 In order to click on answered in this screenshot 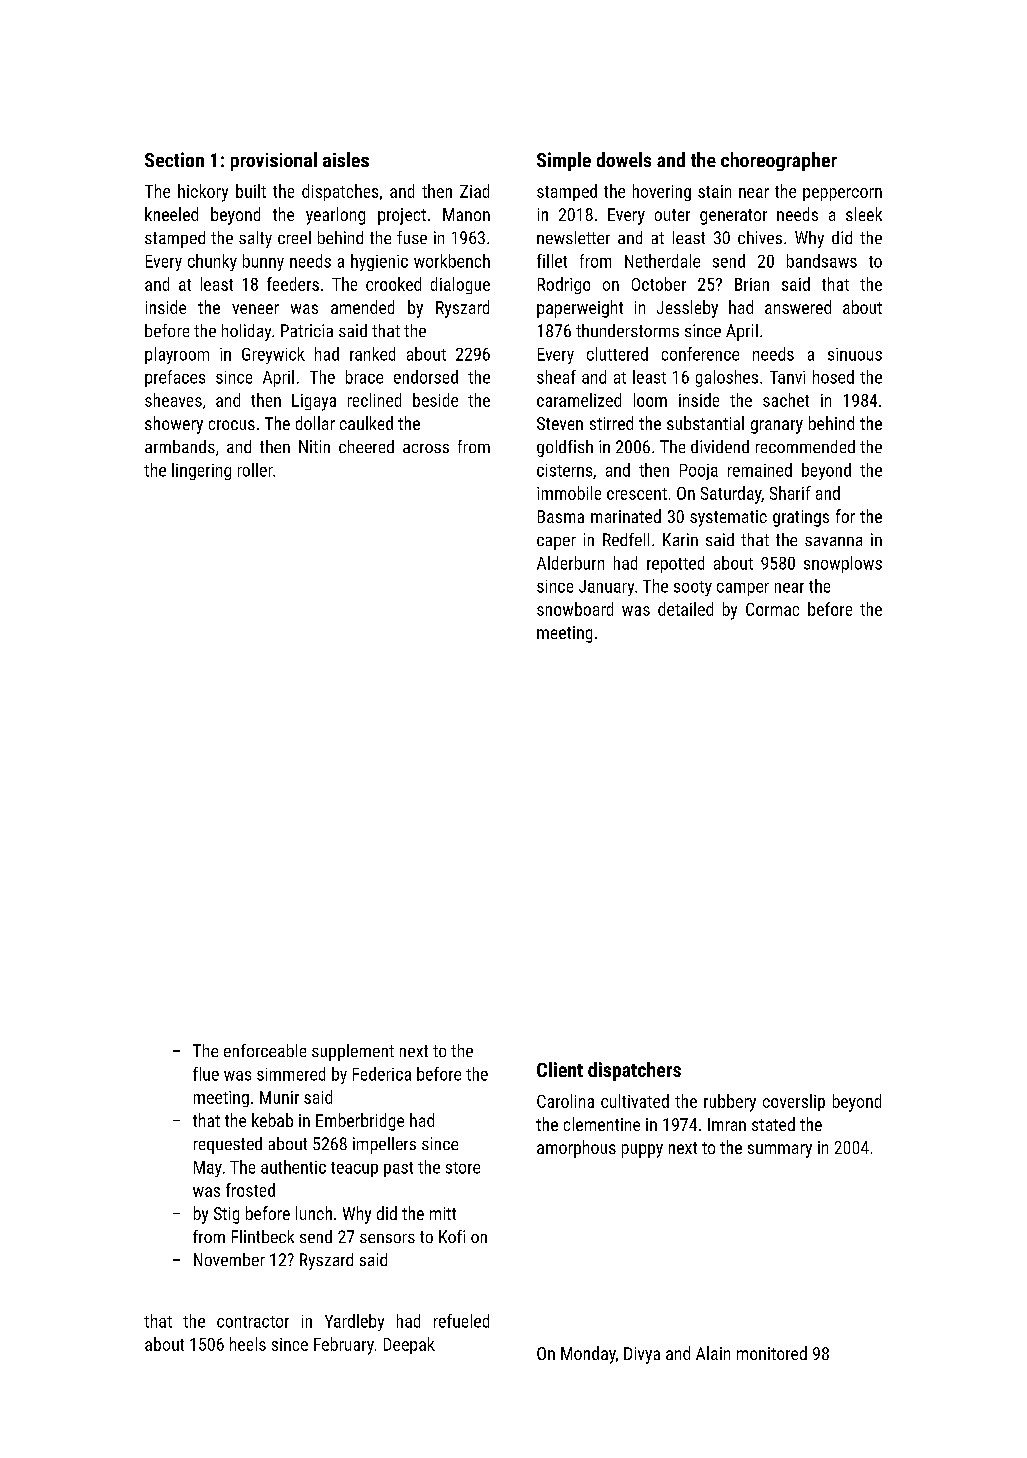, I will do `click(798, 307)`.
